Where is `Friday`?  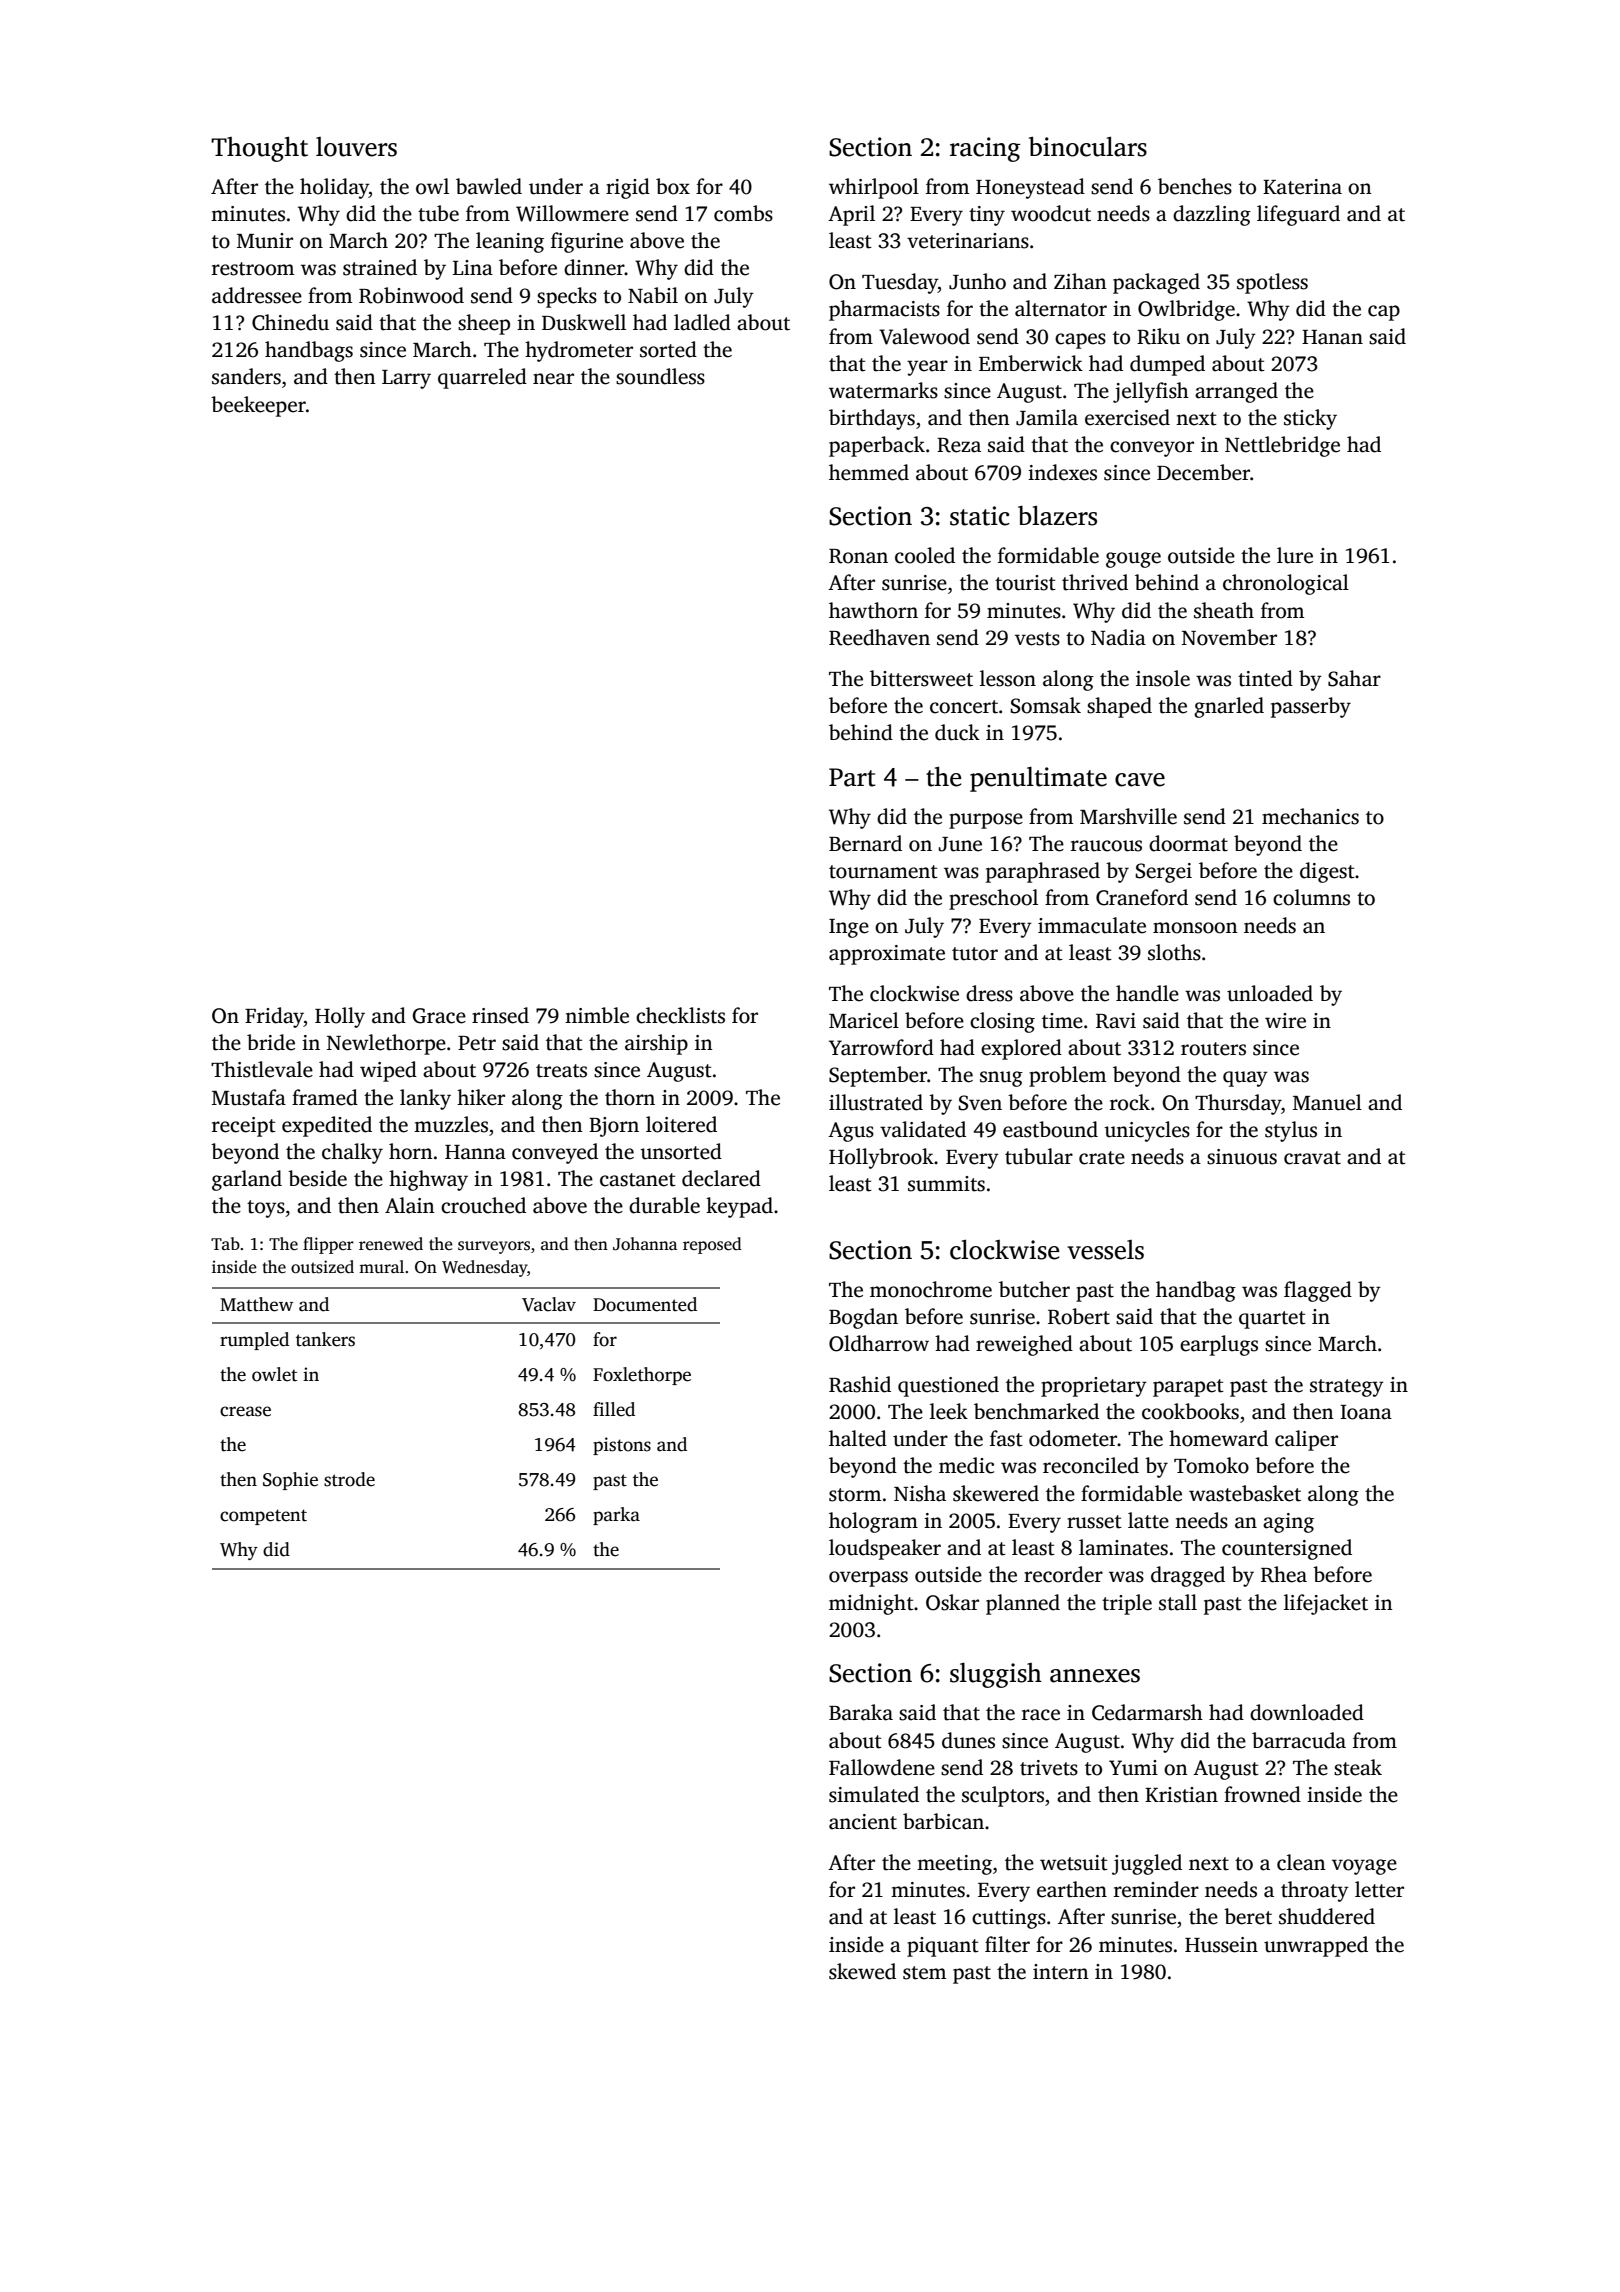 Friday is located at coordinates (274, 1017).
